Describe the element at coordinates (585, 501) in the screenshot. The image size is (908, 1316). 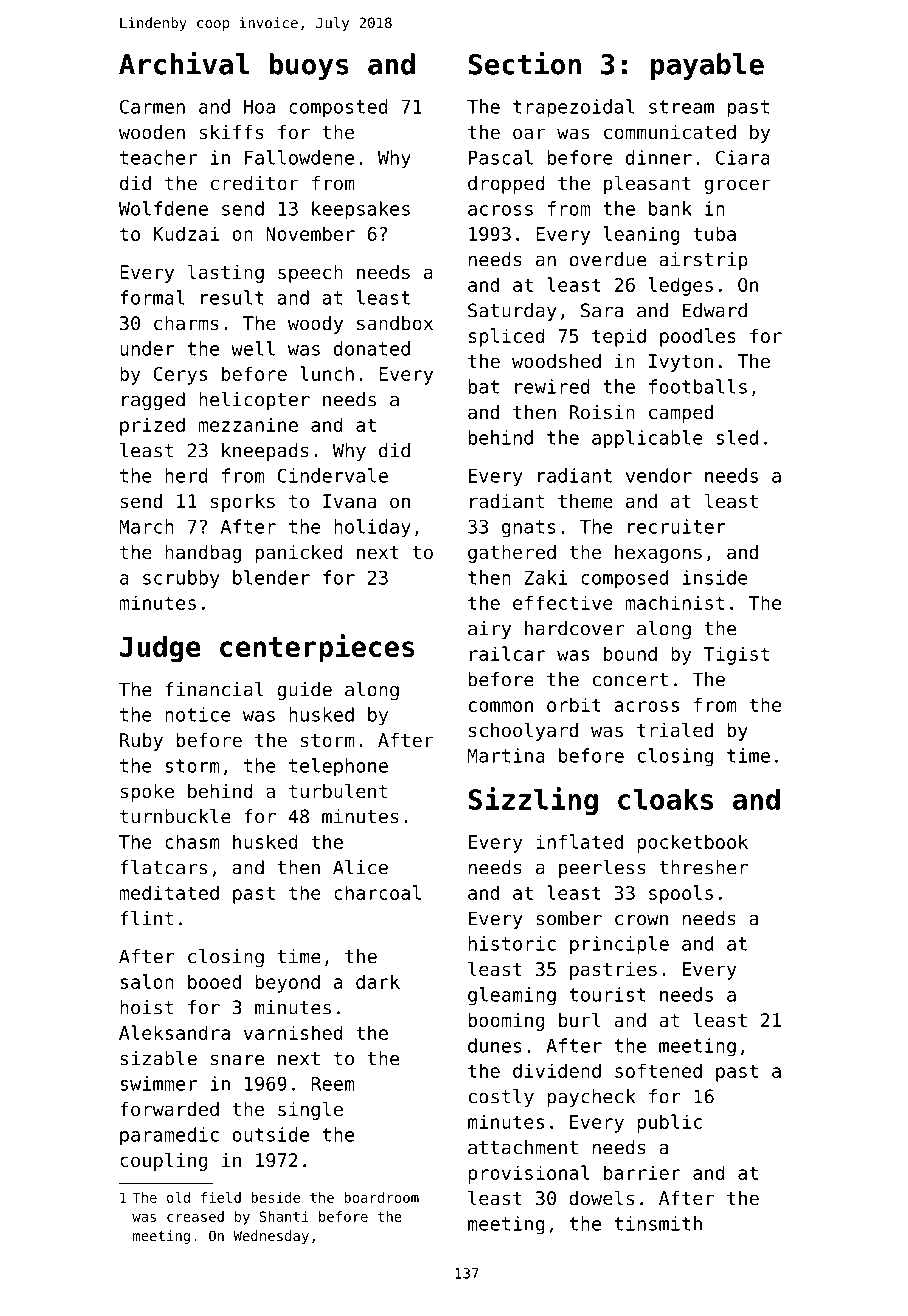
I see `theme` at that location.
